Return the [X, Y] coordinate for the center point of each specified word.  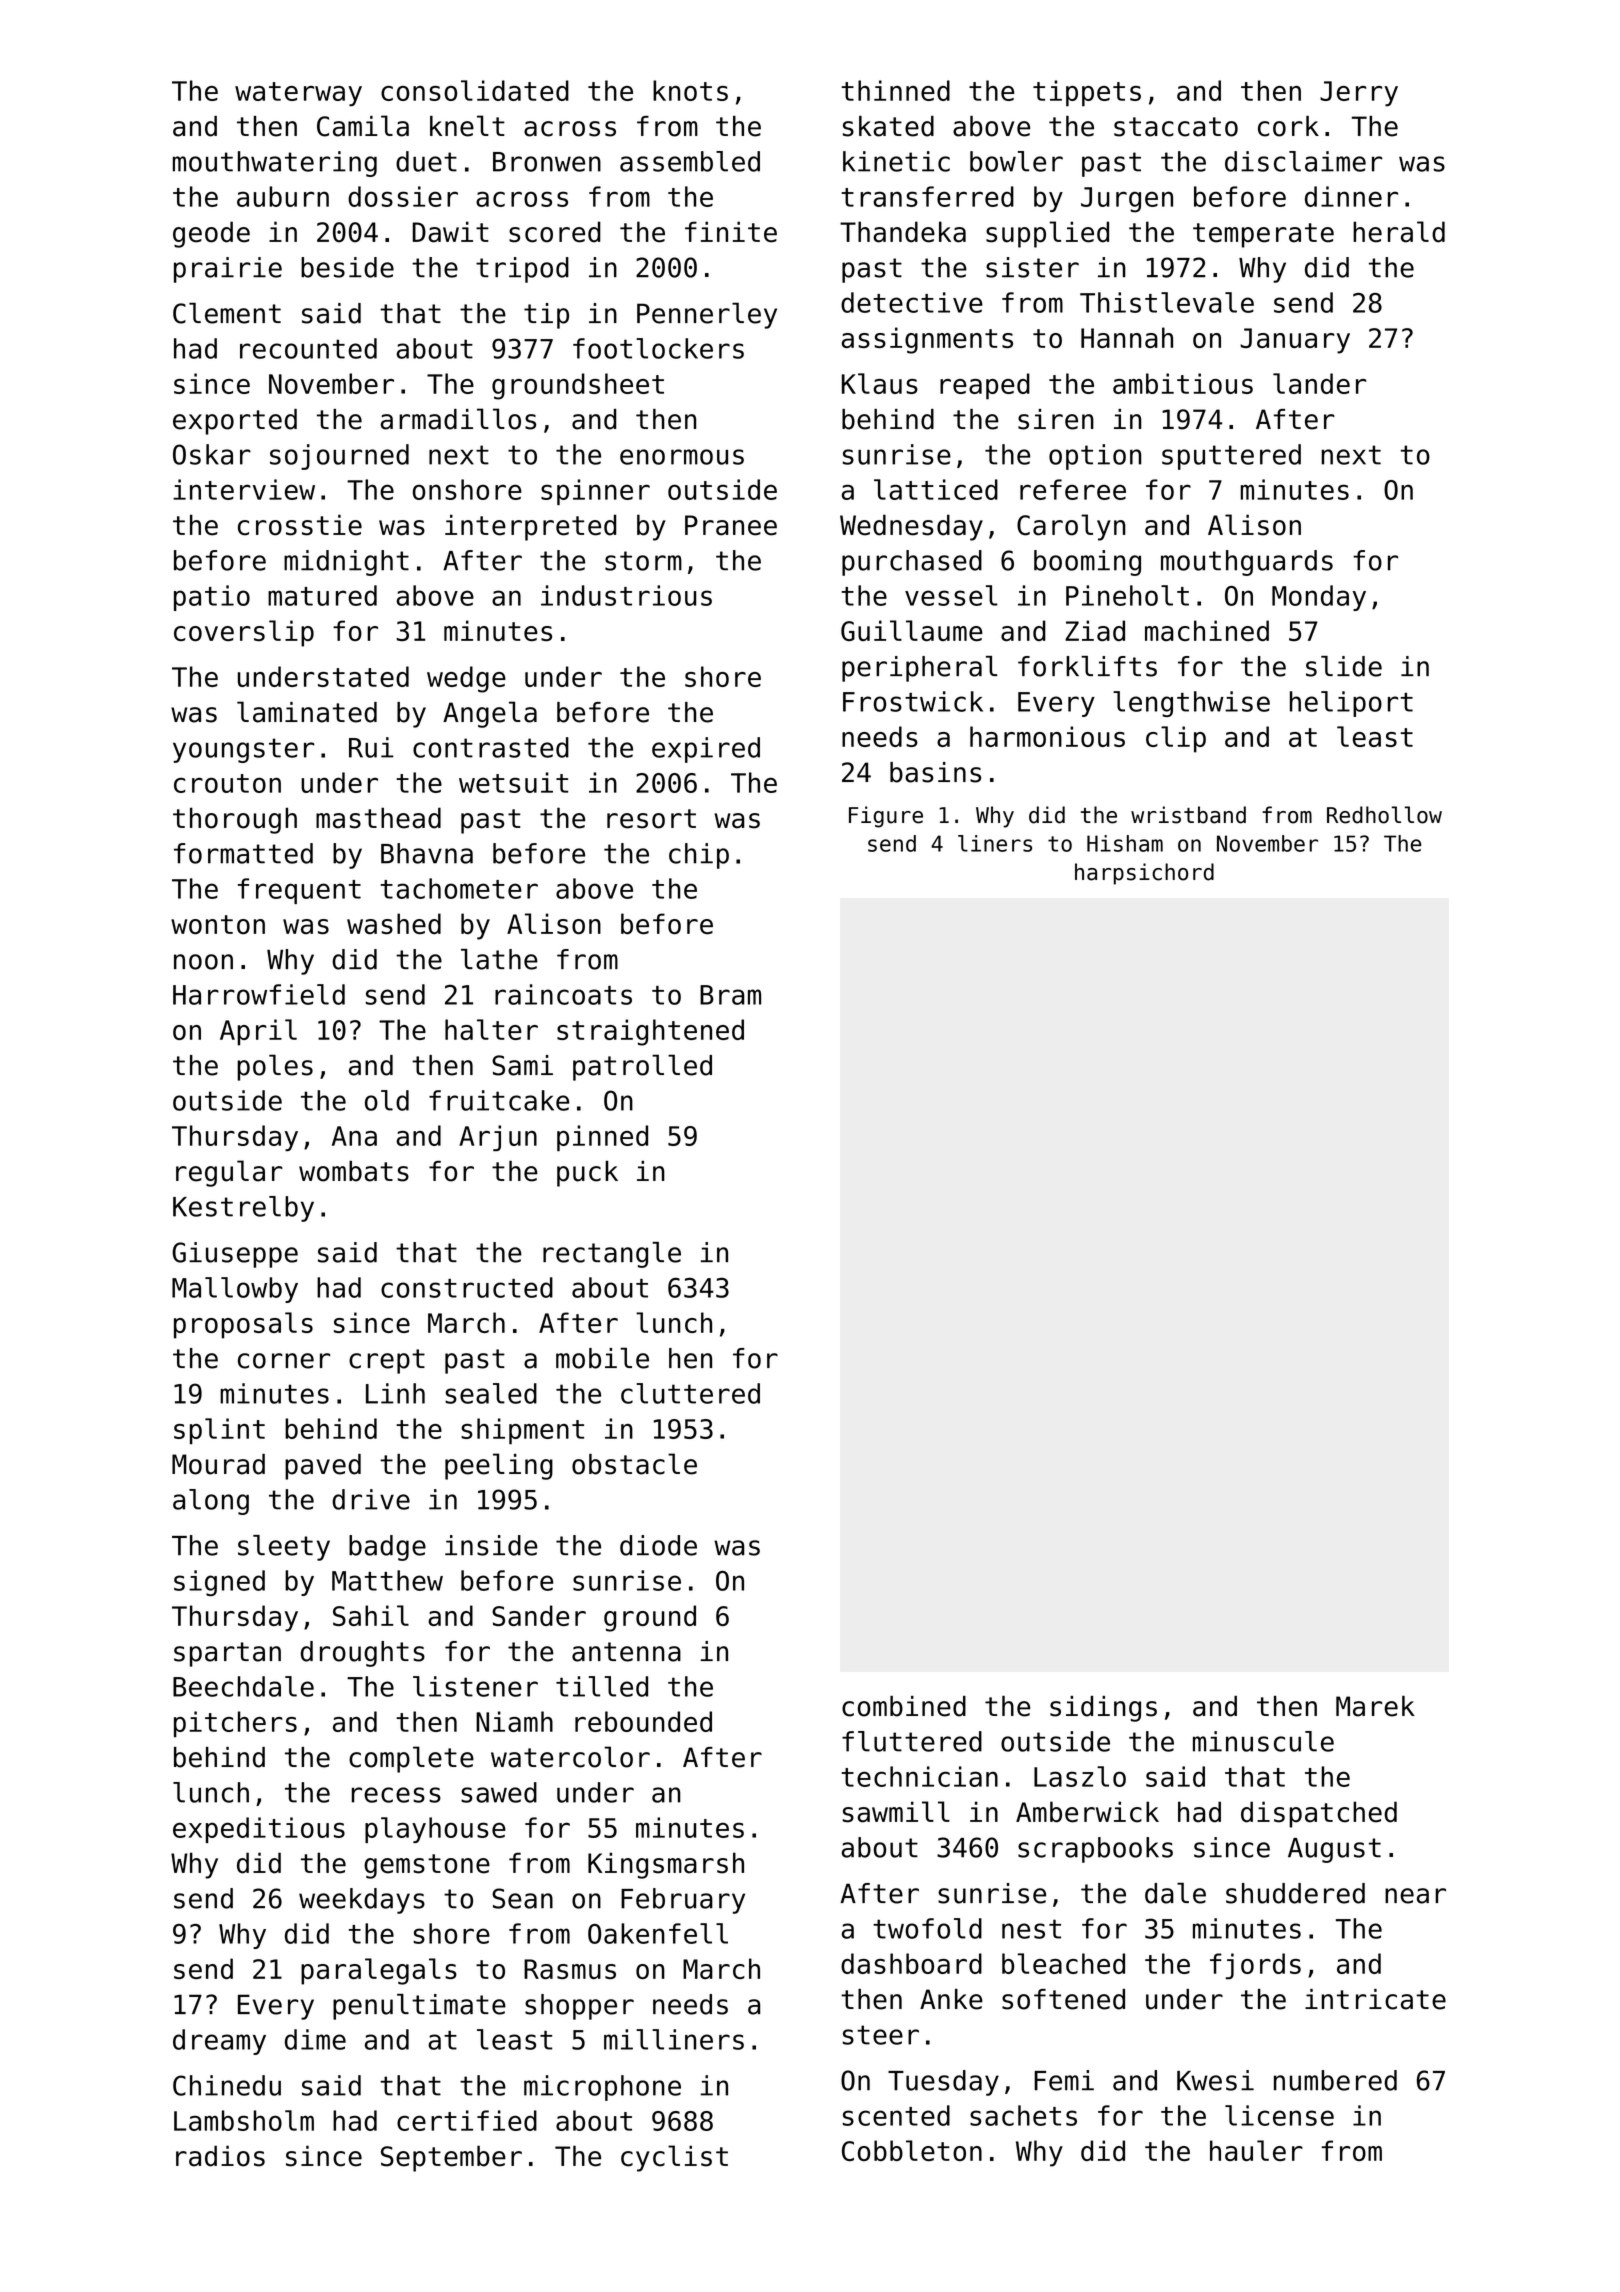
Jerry [1359, 93]
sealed [491, 1393]
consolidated [475, 90]
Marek [1375, 1706]
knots [690, 90]
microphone [602, 2088]
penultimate [419, 2007]
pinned [602, 1138]
